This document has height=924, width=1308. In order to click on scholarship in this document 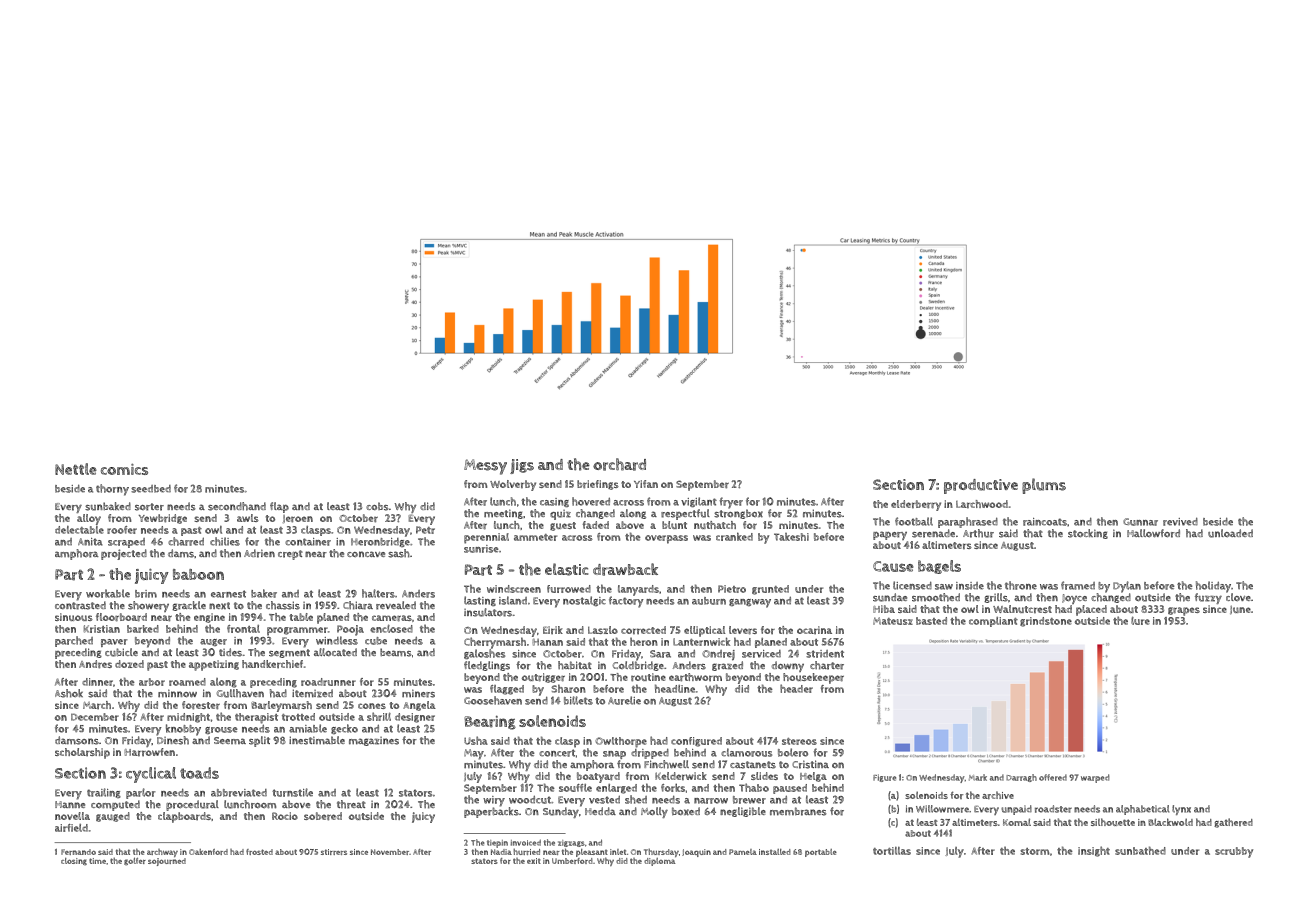, I will do `click(82, 753)`.
